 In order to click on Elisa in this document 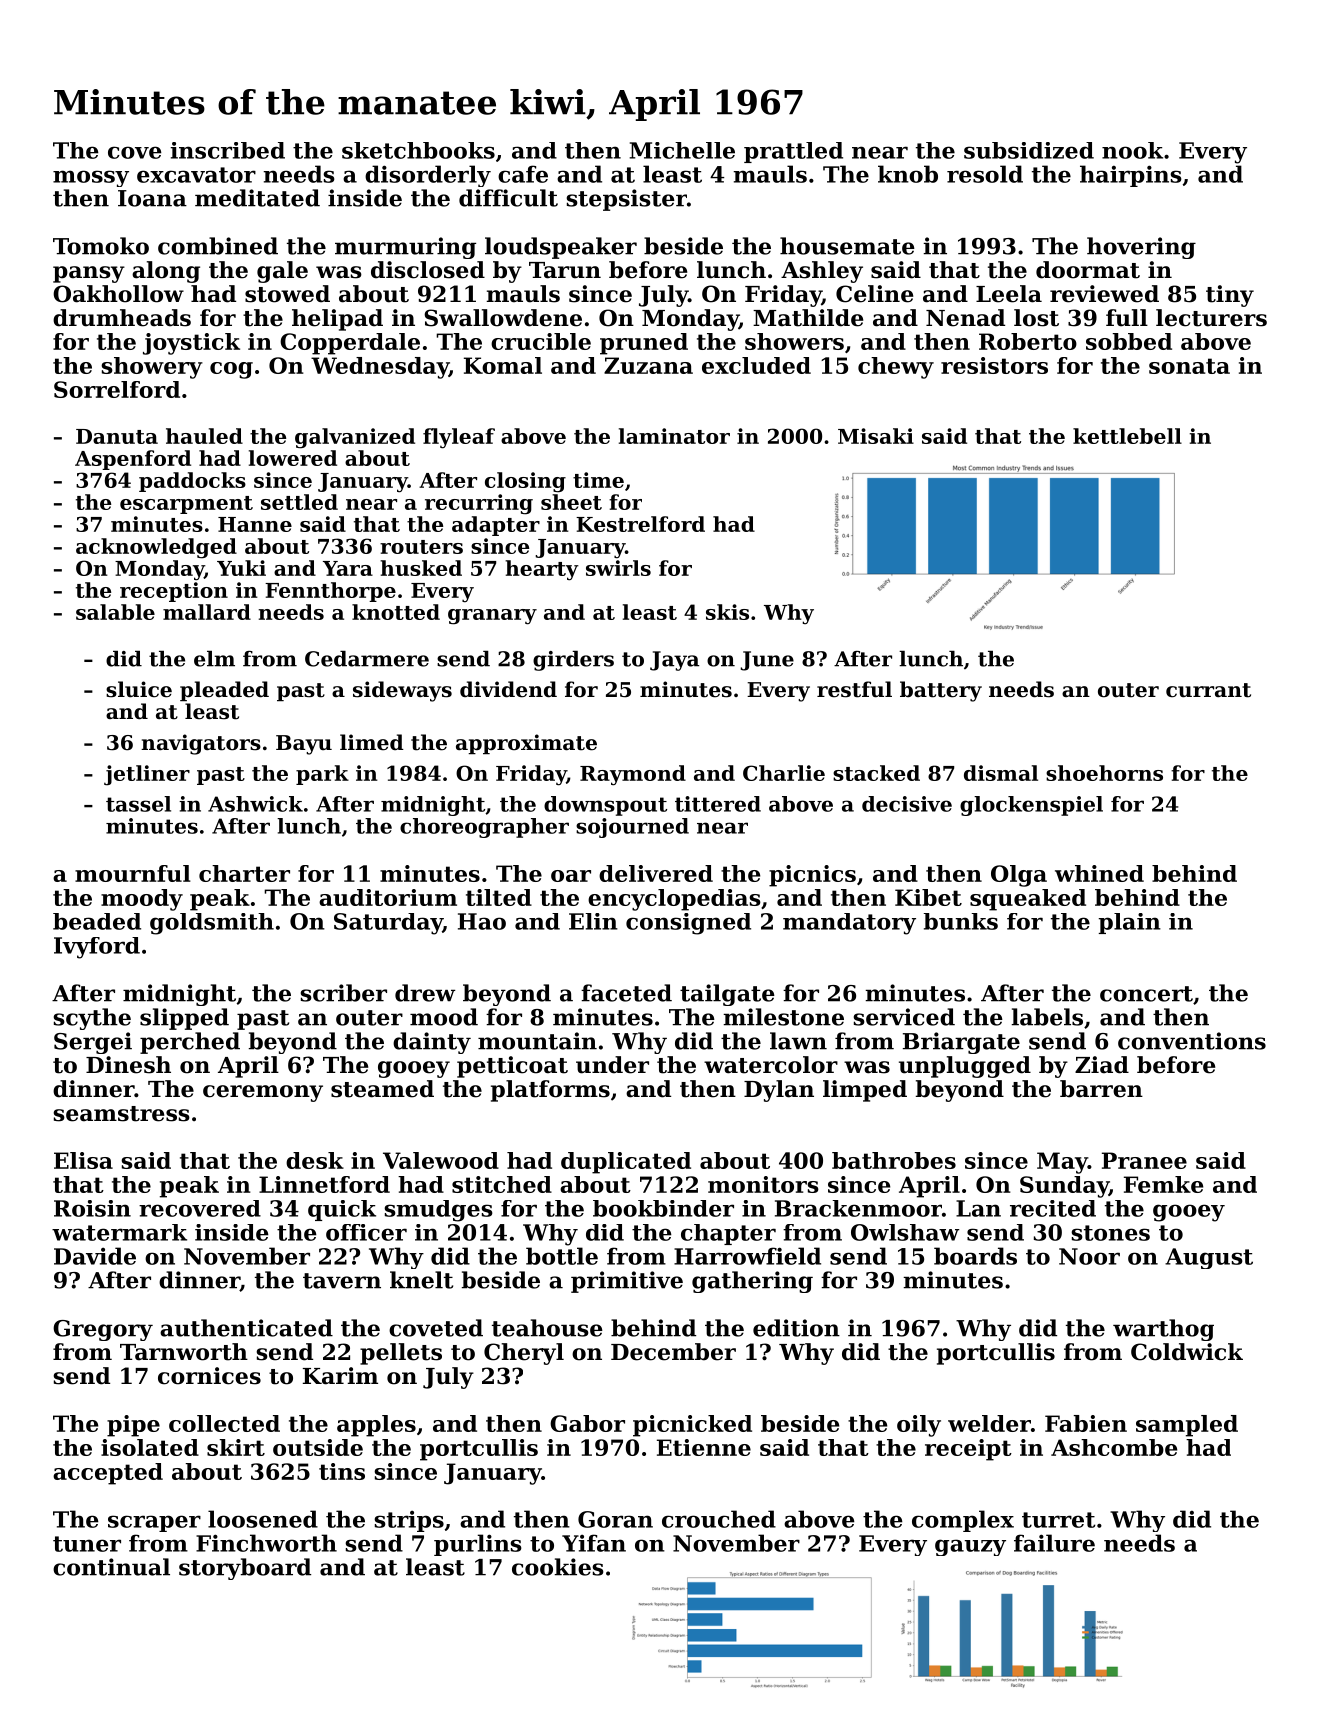, I will do `click(83, 1160)`.
